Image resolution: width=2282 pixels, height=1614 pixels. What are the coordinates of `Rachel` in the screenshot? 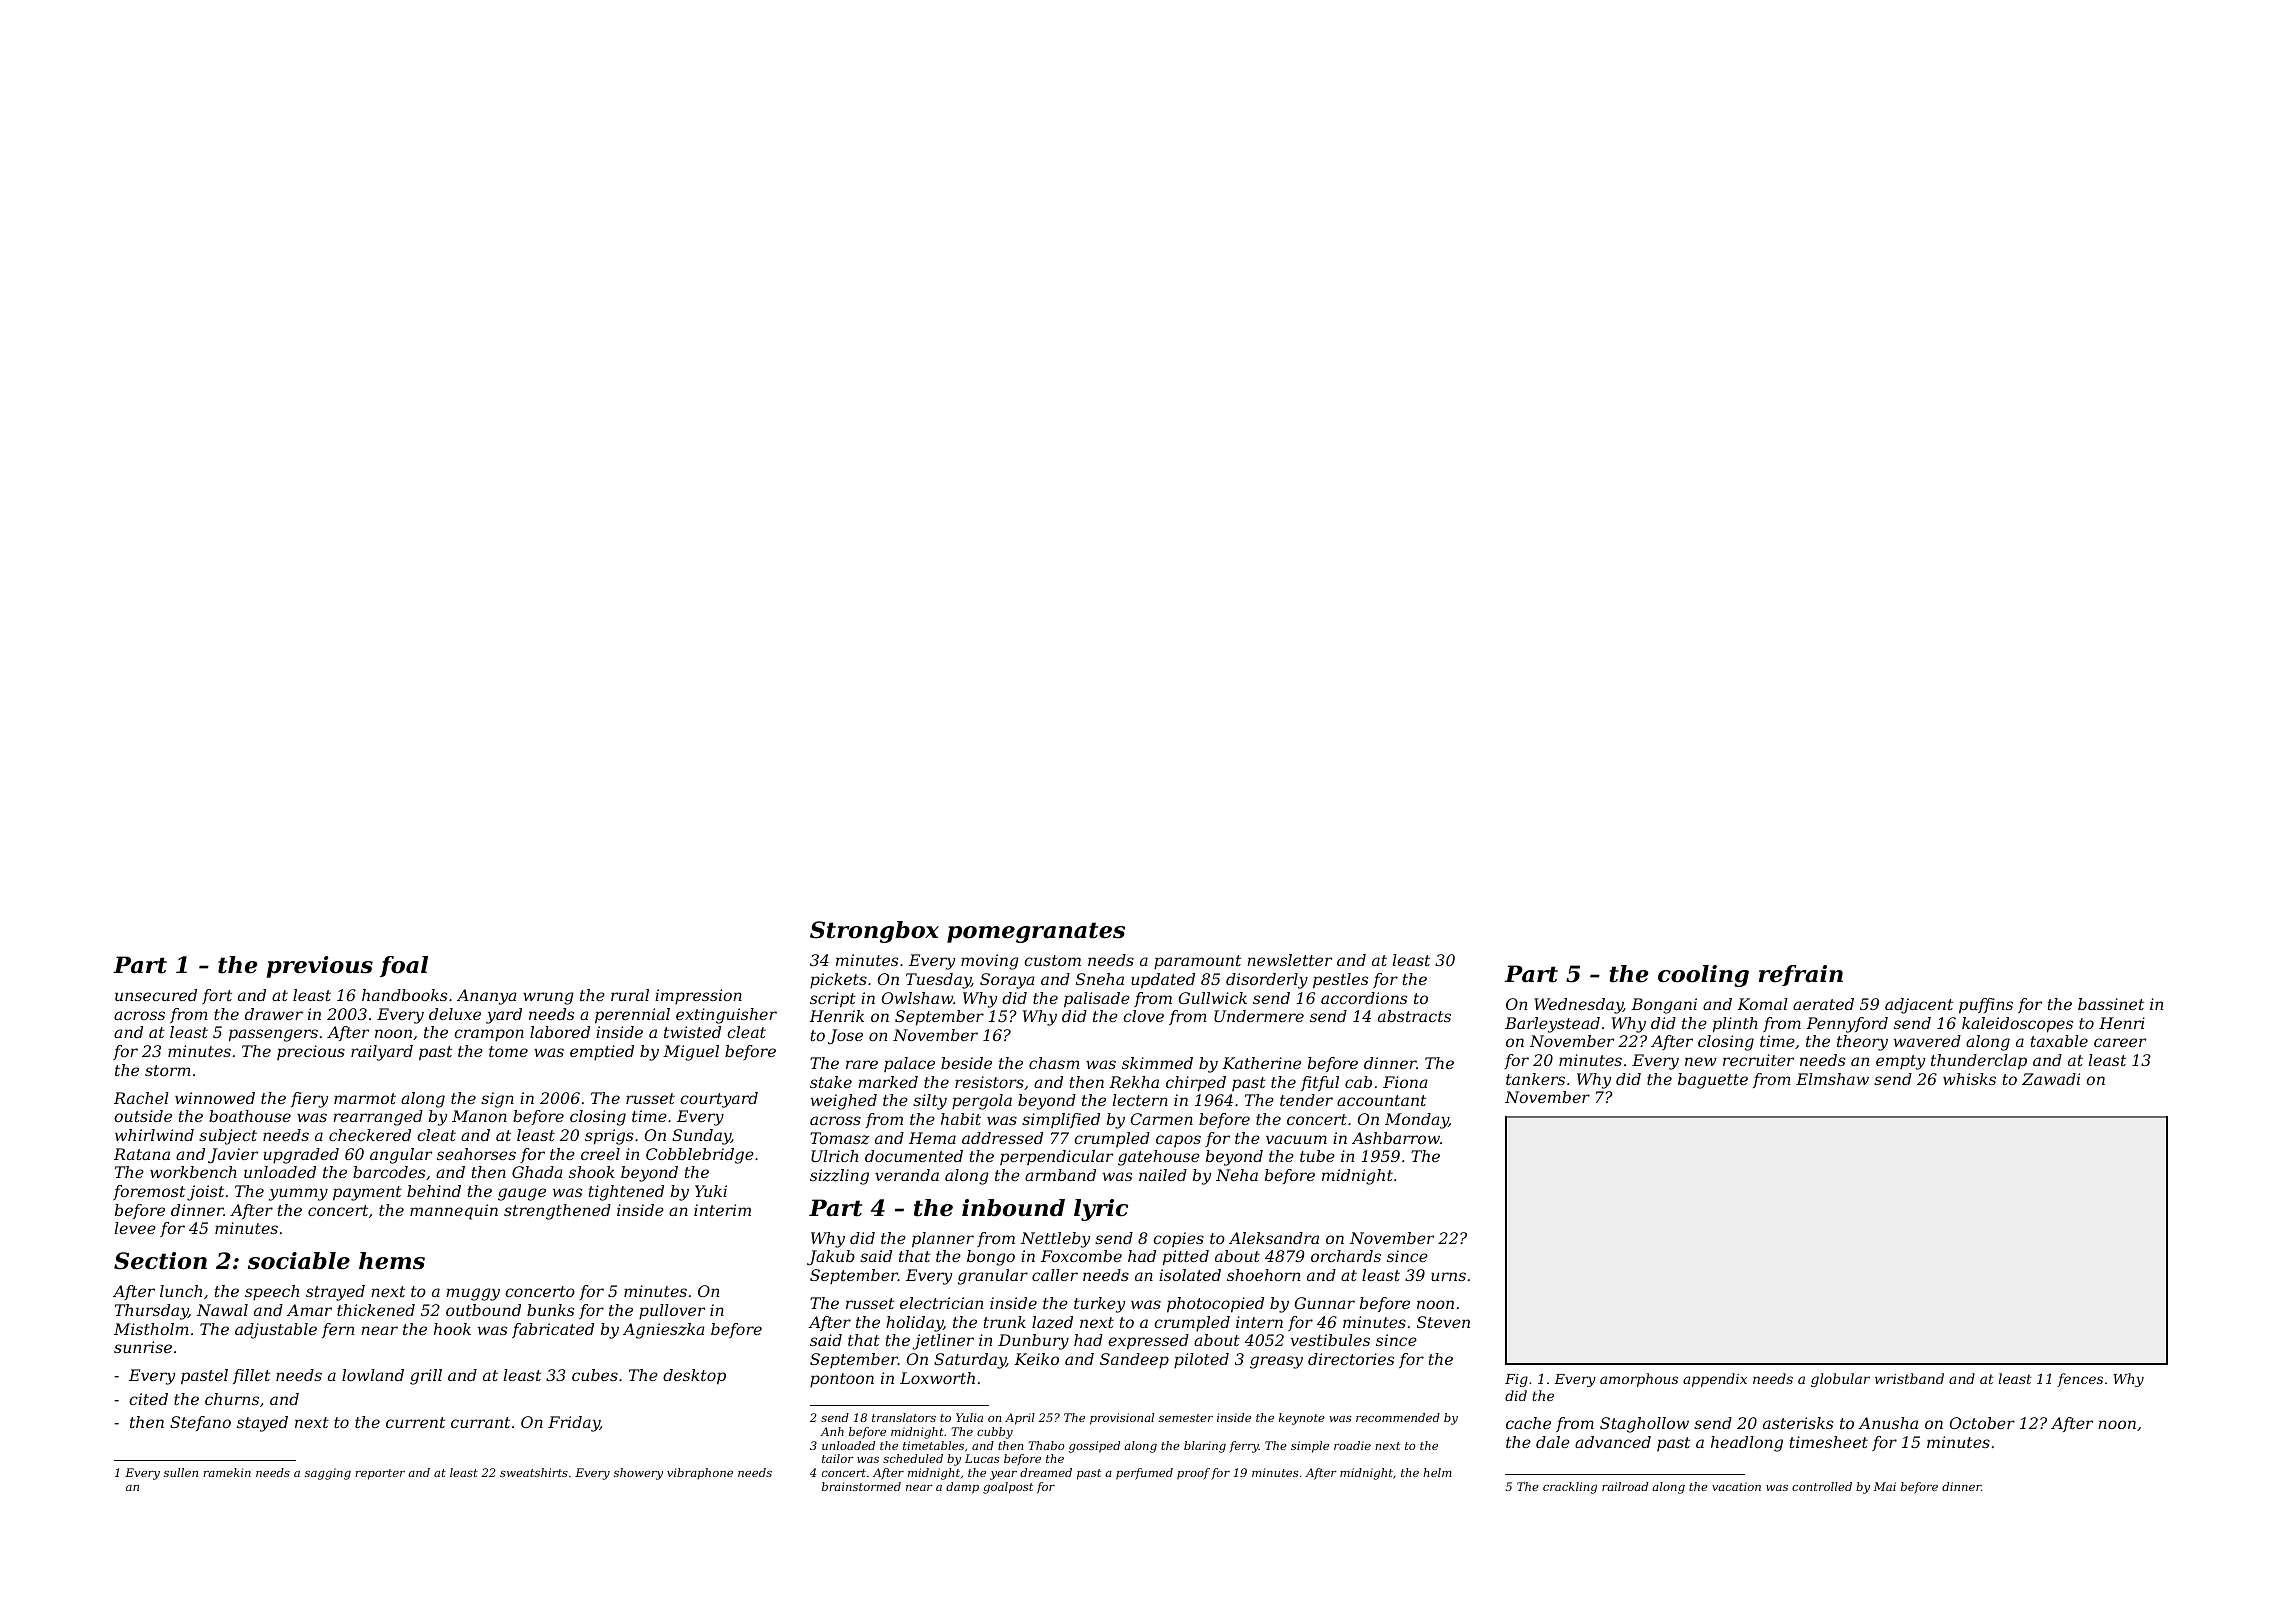 It's located at (141, 1098).
